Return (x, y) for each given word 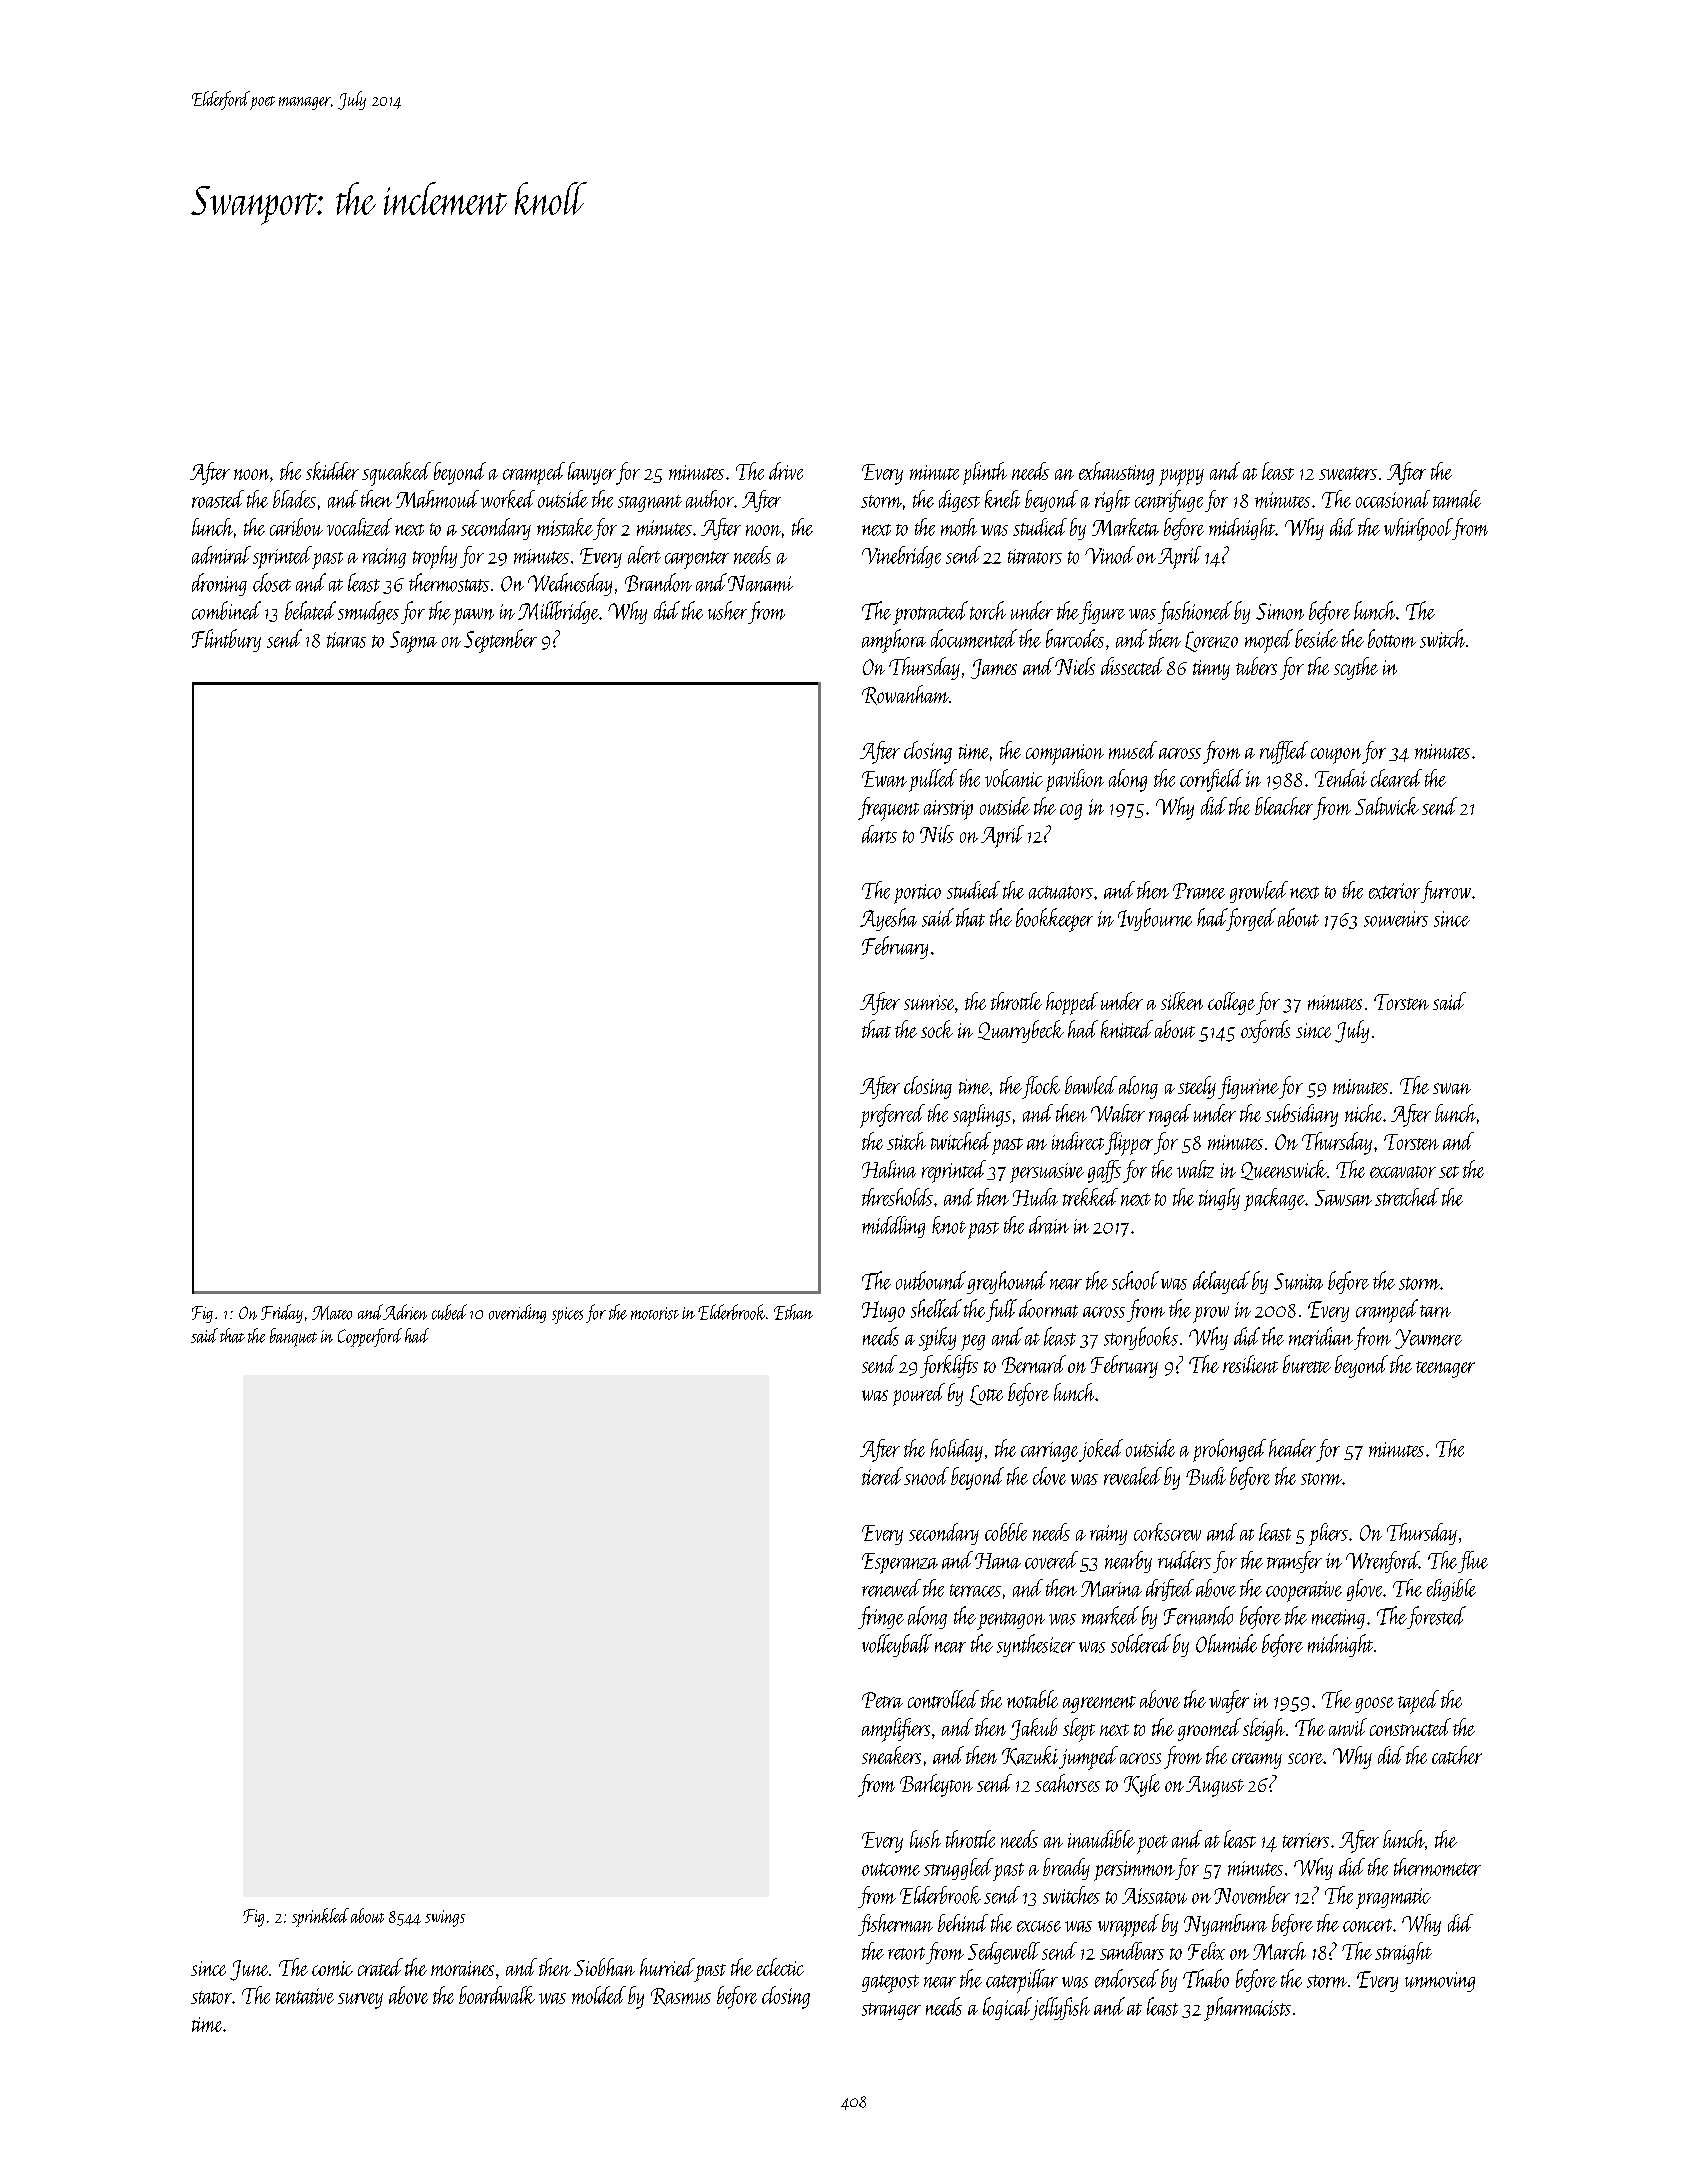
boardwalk (497, 1995)
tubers (1256, 666)
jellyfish (1060, 2008)
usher (727, 610)
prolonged (1229, 1450)
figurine (1248, 1087)
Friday (282, 1313)
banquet (293, 1337)
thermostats (449, 582)
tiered (882, 1476)
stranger (891, 2011)
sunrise (929, 1002)
